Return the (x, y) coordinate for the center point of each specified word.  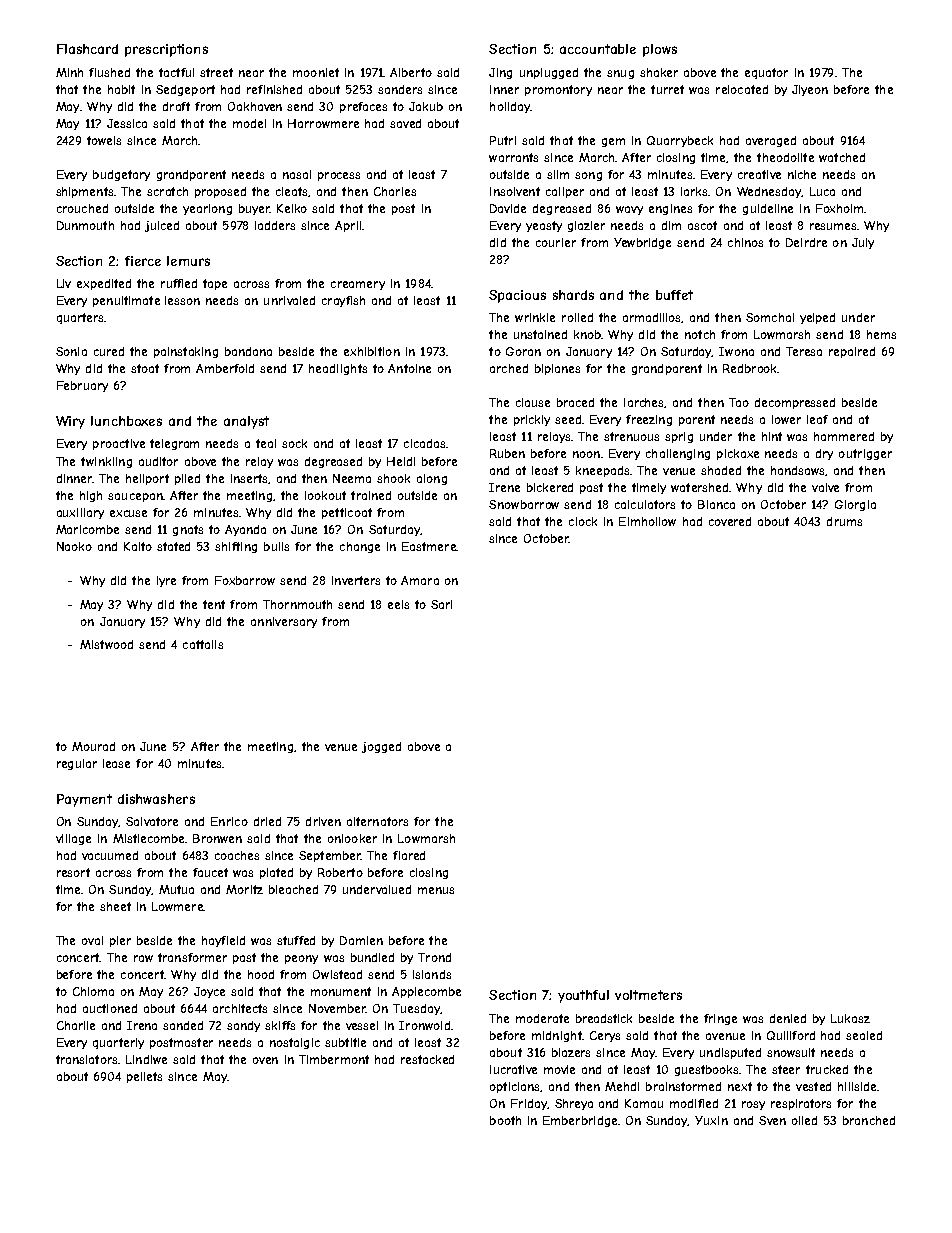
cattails (203, 644)
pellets (144, 1077)
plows (660, 50)
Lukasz (850, 1018)
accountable (598, 49)
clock (583, 521)
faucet (210, 872)
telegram (174, 444)
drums (844, 521)
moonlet (316, 72)
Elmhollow (647, 521)
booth (505, 1120)
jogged (381, 747)
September (330, 856)
